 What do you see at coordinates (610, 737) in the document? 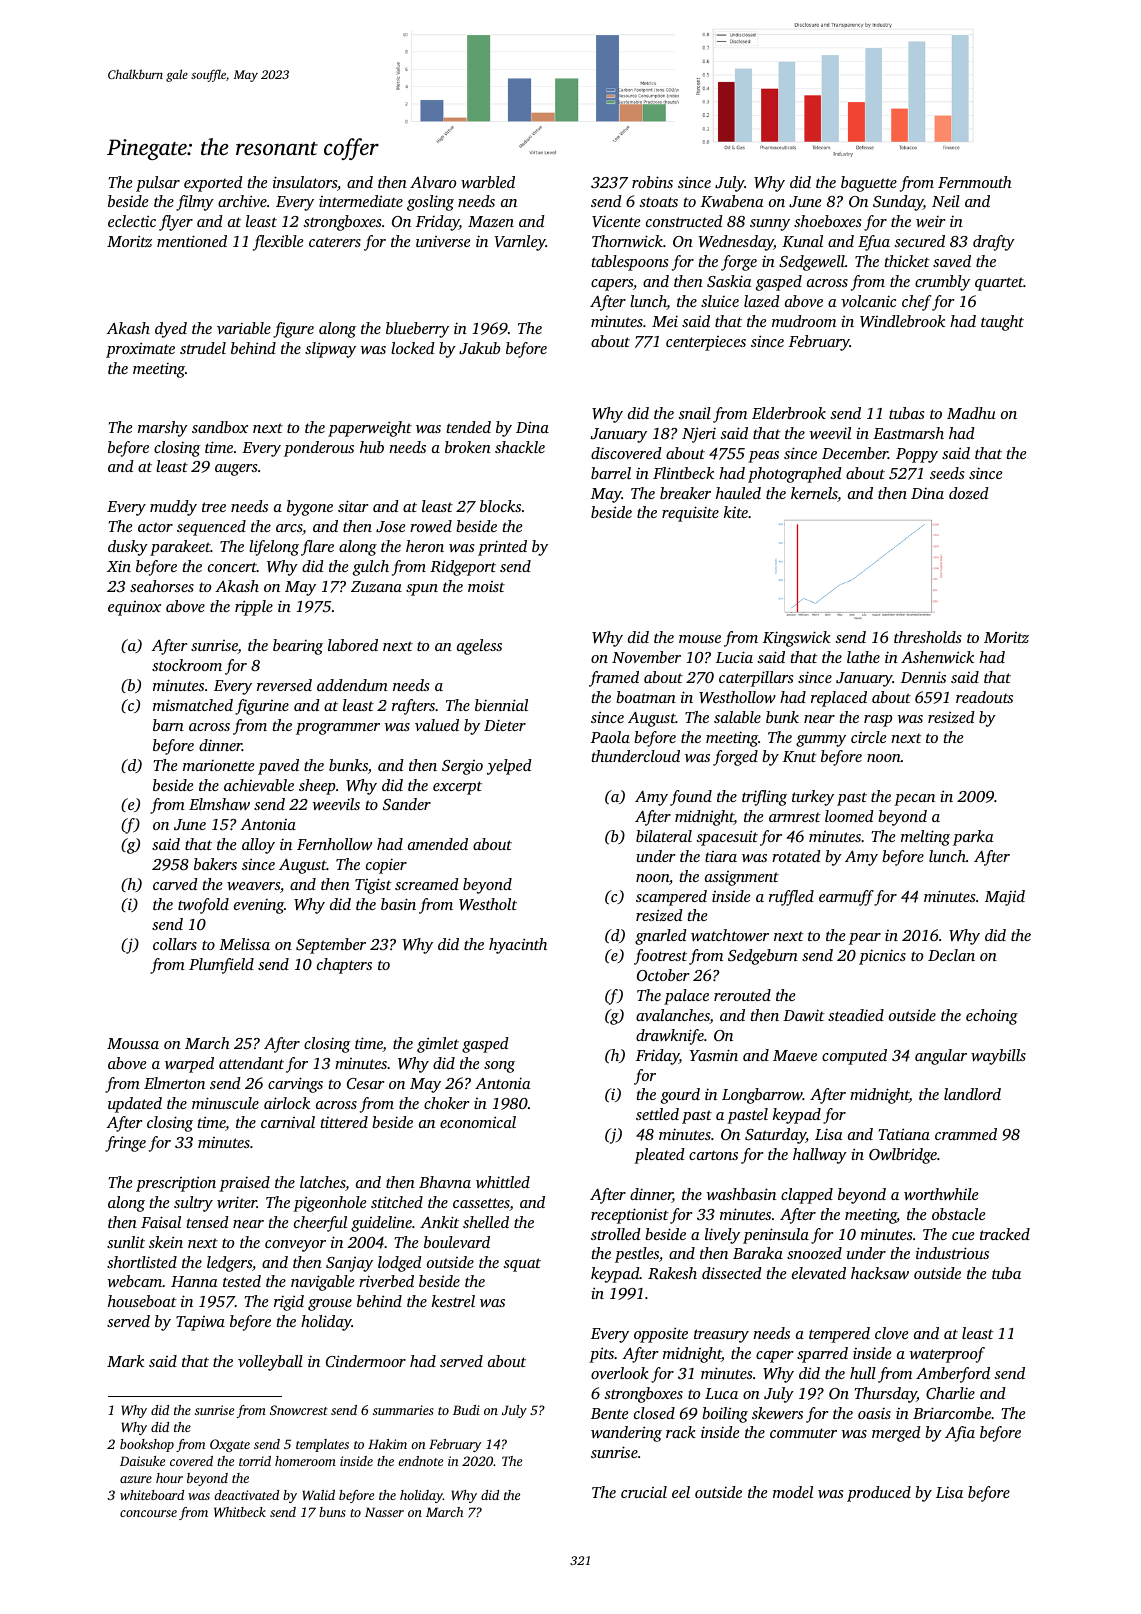
I see `Paola` at bounding box center [610, 737].
